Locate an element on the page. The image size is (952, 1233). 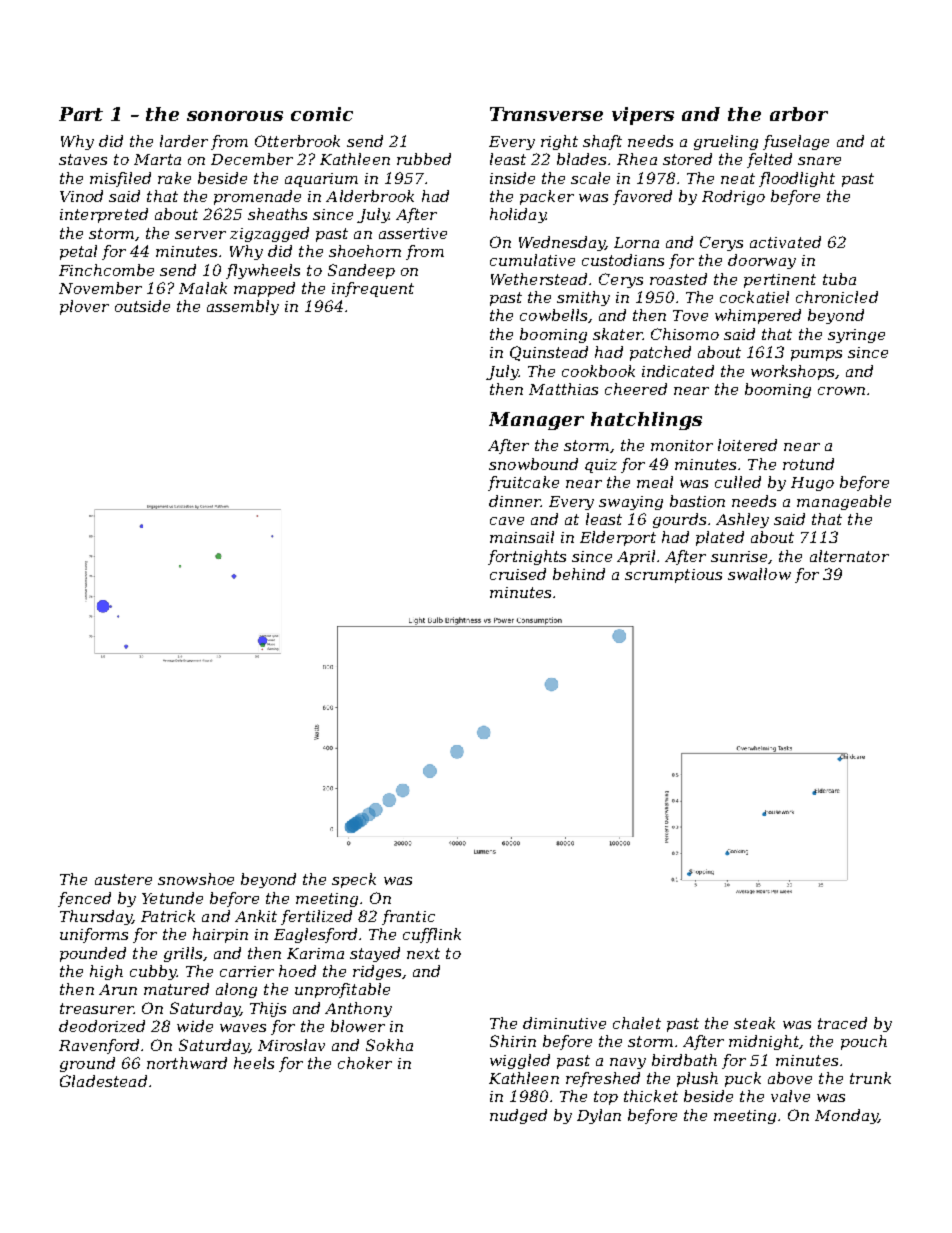
nudged is located at coordinates (518, 1116).
